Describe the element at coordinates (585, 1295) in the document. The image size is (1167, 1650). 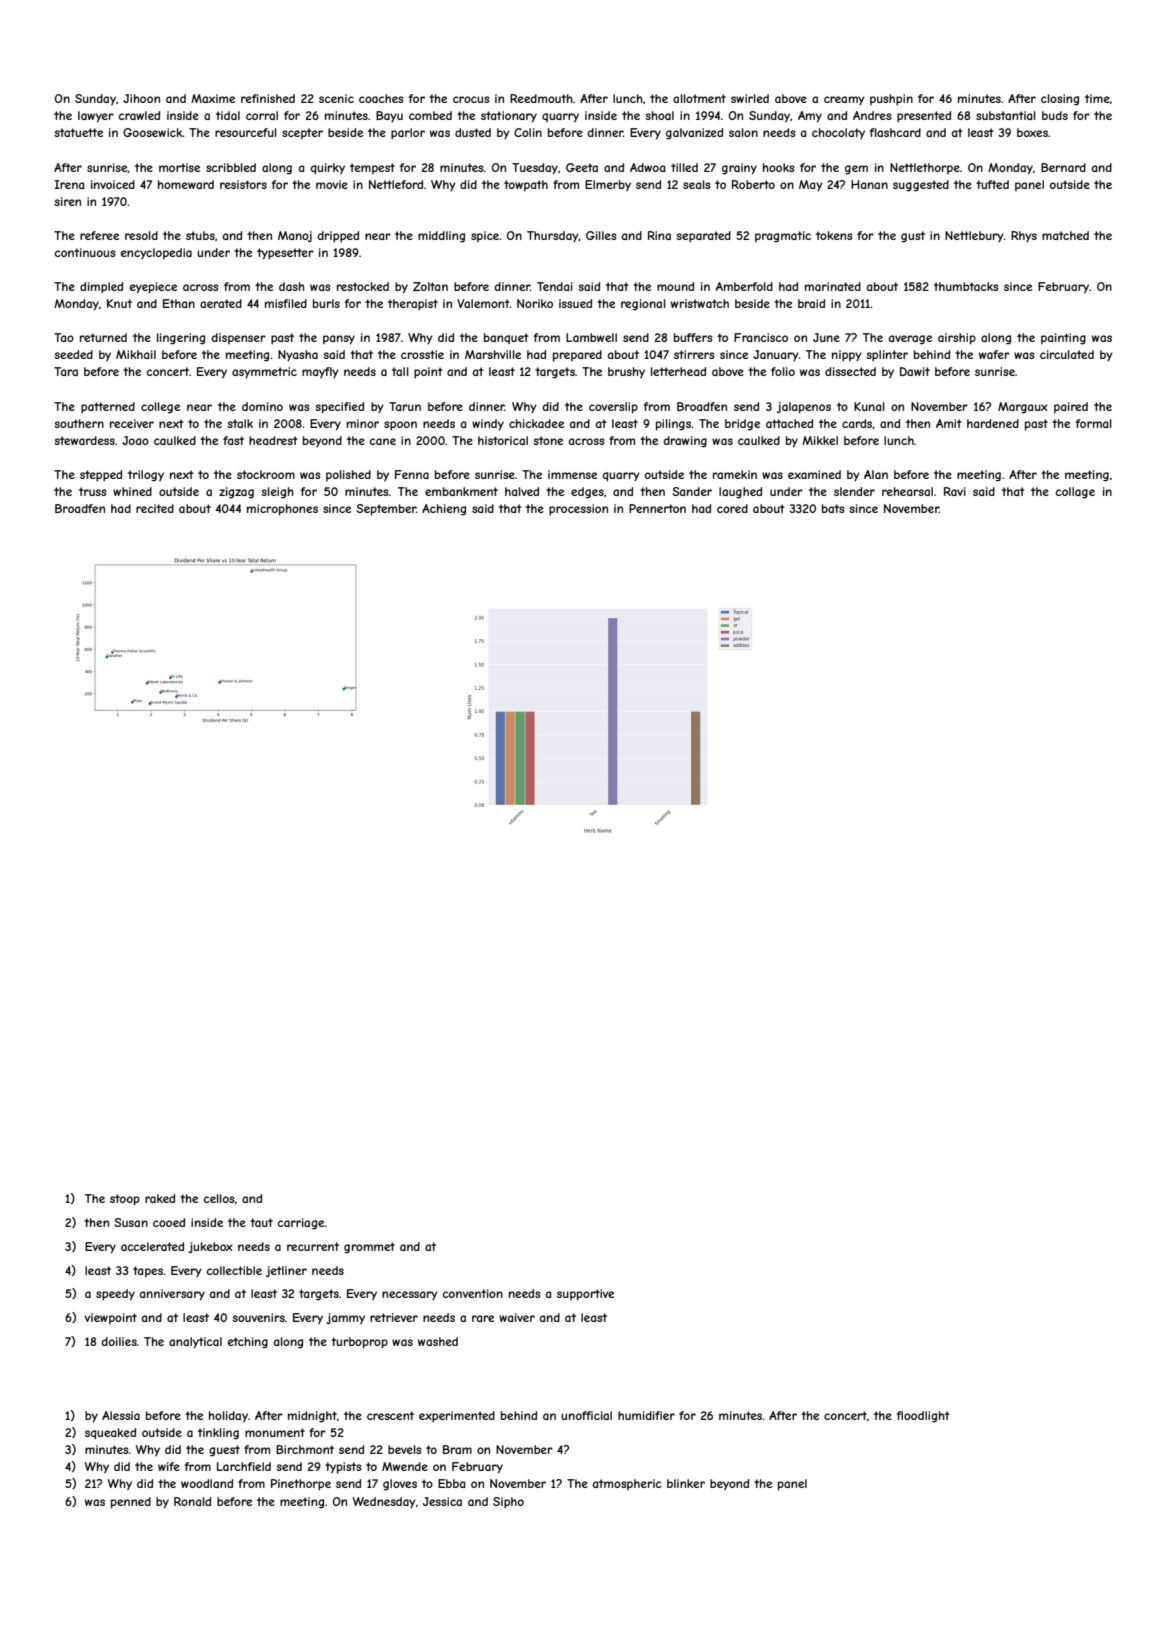
I see `supportive` at that location.
